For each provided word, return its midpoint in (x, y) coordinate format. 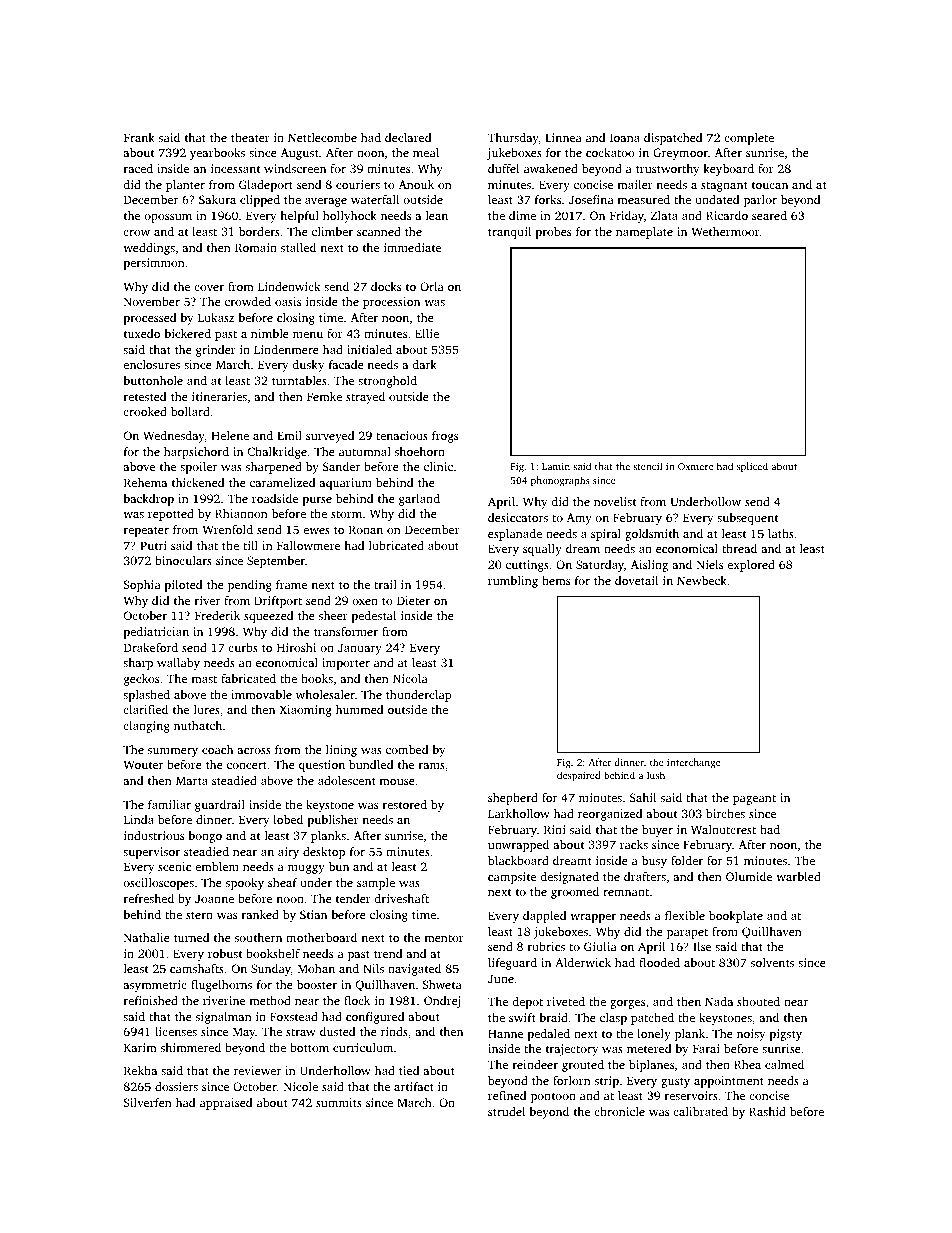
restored (405, 804)
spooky (245, 884)
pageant (754, 800)
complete (749, 139)
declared (408, 137)
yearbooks (217, 154)
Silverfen (147, 1102)
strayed (365, 398)
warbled (798, 876)
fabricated (248, 678)
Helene (230, 435)
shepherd (513, 799)
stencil (647, 466)
